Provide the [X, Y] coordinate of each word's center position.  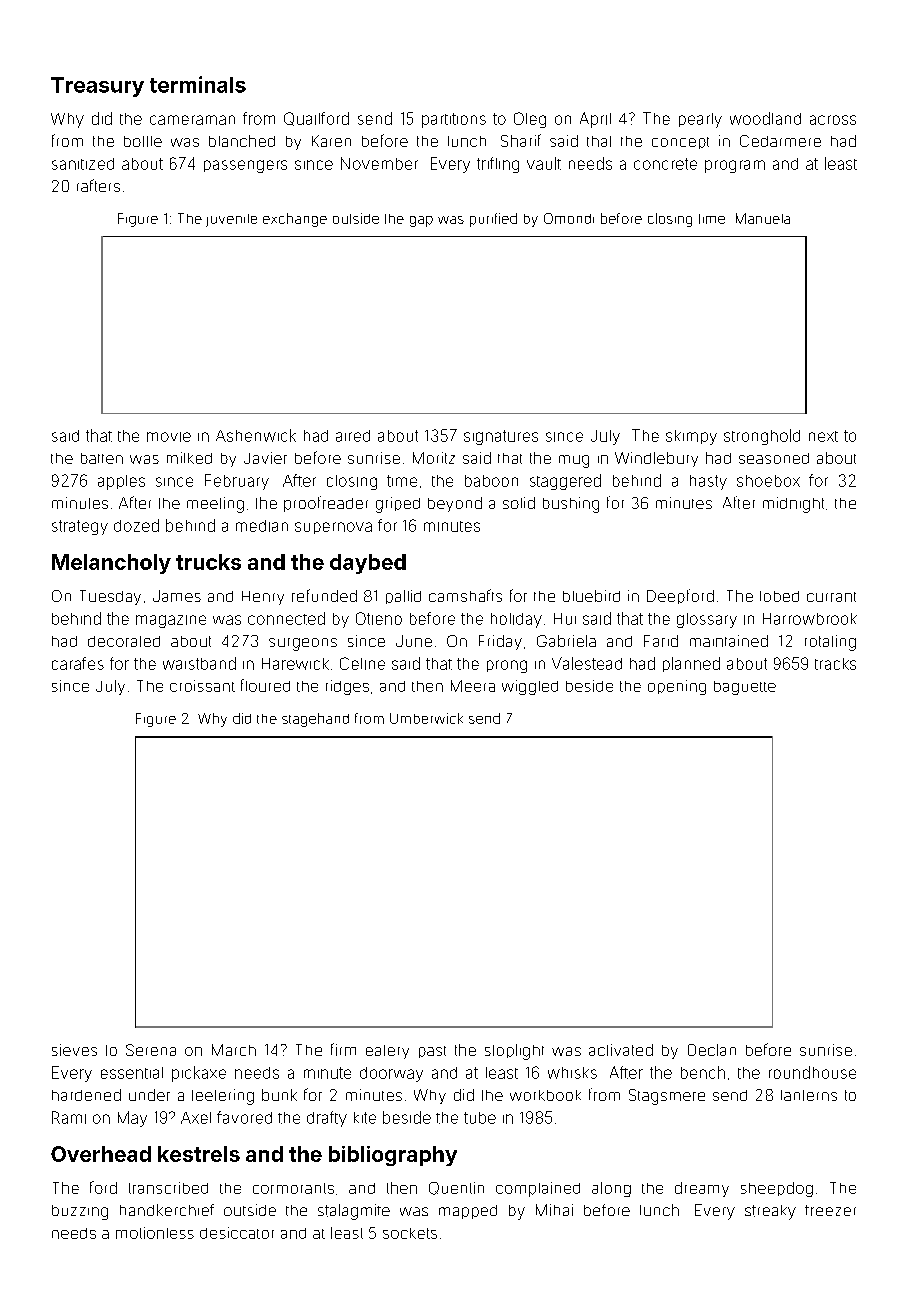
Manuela [763, 218]
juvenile [231, 220]
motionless [155, 1233]
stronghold [762, 437]
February [237, 482]
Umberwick [426, 718]
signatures [501, 437]
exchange [295, 220]
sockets [410, 1233]
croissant [202, 686]
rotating [830, 643]
